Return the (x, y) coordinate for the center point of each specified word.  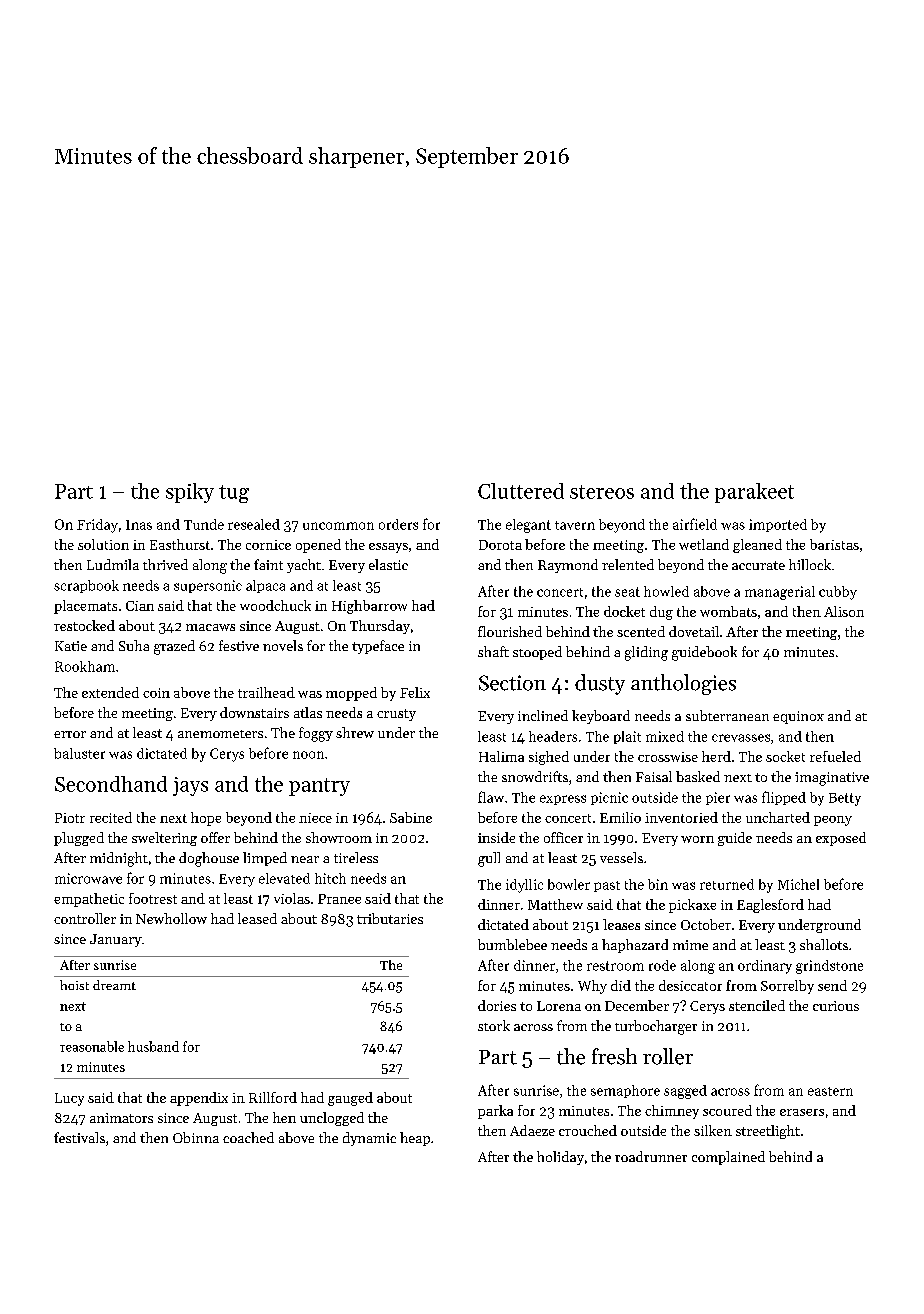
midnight (119, 859)
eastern (830, 1091)
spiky (190, 493)
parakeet (754, 493)
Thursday (380, 627)
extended (110, 692)
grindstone (829, 967)
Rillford (273, 1097)
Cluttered (521, 491)
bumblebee (512, 944)
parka (495, 1112)
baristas (834, 544)
